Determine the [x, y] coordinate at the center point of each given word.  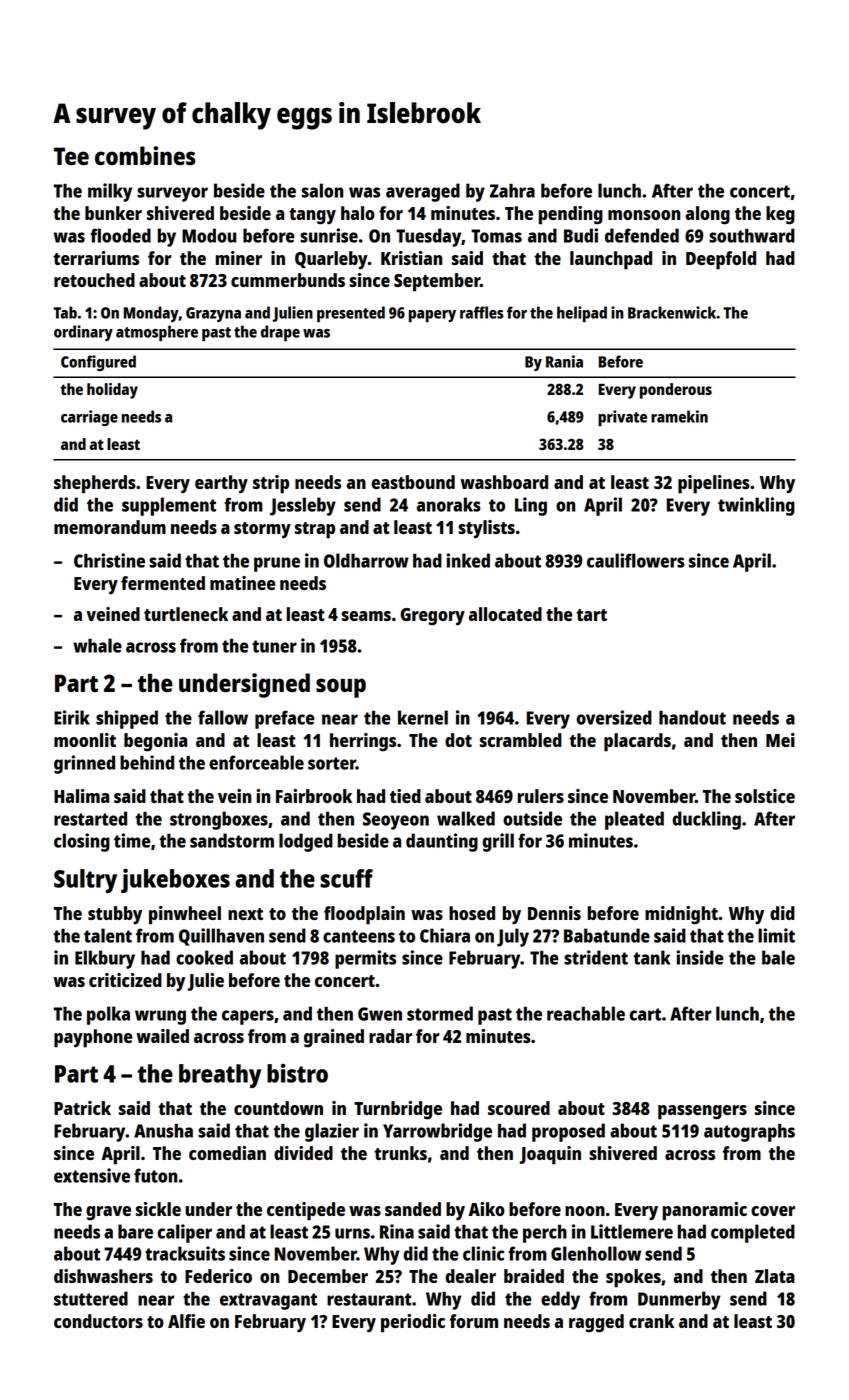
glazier [332, 1132]
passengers [702, 1112]
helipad [582, 314]
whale [97, 645]
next [245, 914]
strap [315, 530]
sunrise [329, 235]
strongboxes [219, 820]
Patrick [82, 1108]
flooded [120, 235]
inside [700, 957]
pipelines [714, 484]
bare [135, 1231]
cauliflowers [636, 560]
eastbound [413, 482]
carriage [89, 418]
